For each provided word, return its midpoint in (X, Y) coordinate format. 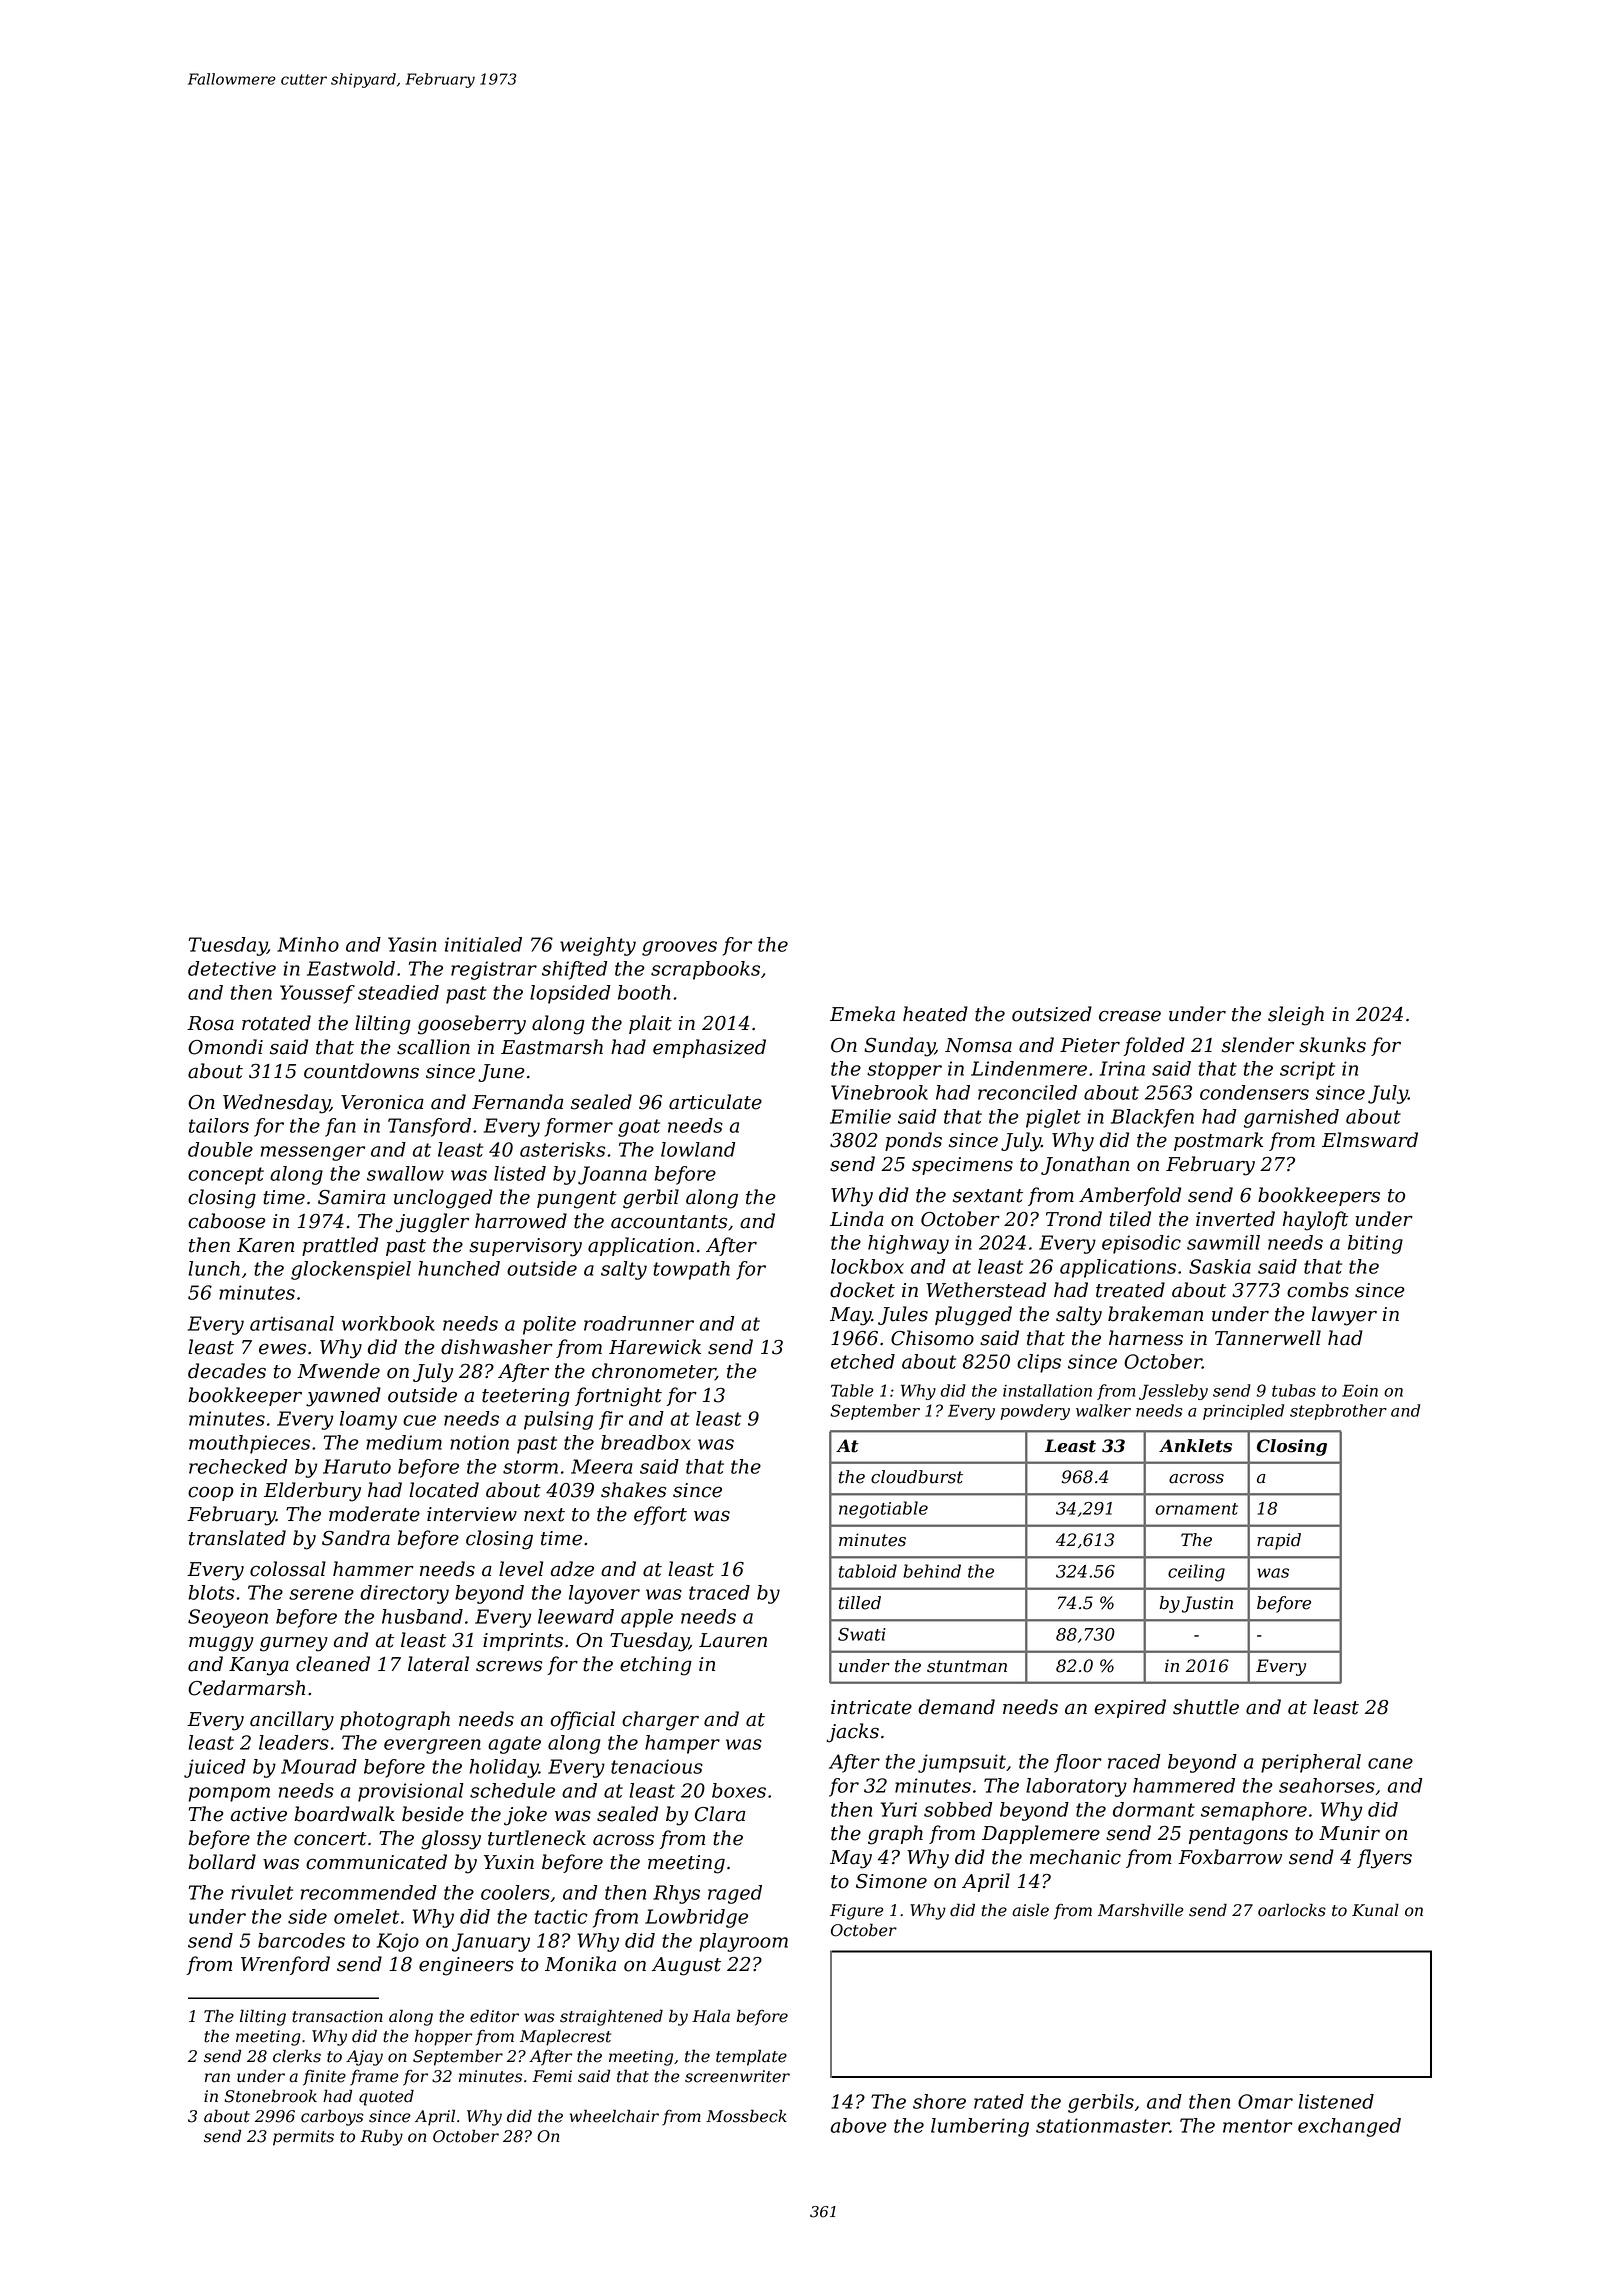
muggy (221, 1644)
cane (1390, 1763)
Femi (552, 2076)
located (444, 1490)
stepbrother (1338, 1412)
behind (932, 1571)
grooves (679, 948)
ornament (1196, 1509)
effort (660, 1515)
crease (1130, 1016)
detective (232, 968)
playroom (743, 1942)
